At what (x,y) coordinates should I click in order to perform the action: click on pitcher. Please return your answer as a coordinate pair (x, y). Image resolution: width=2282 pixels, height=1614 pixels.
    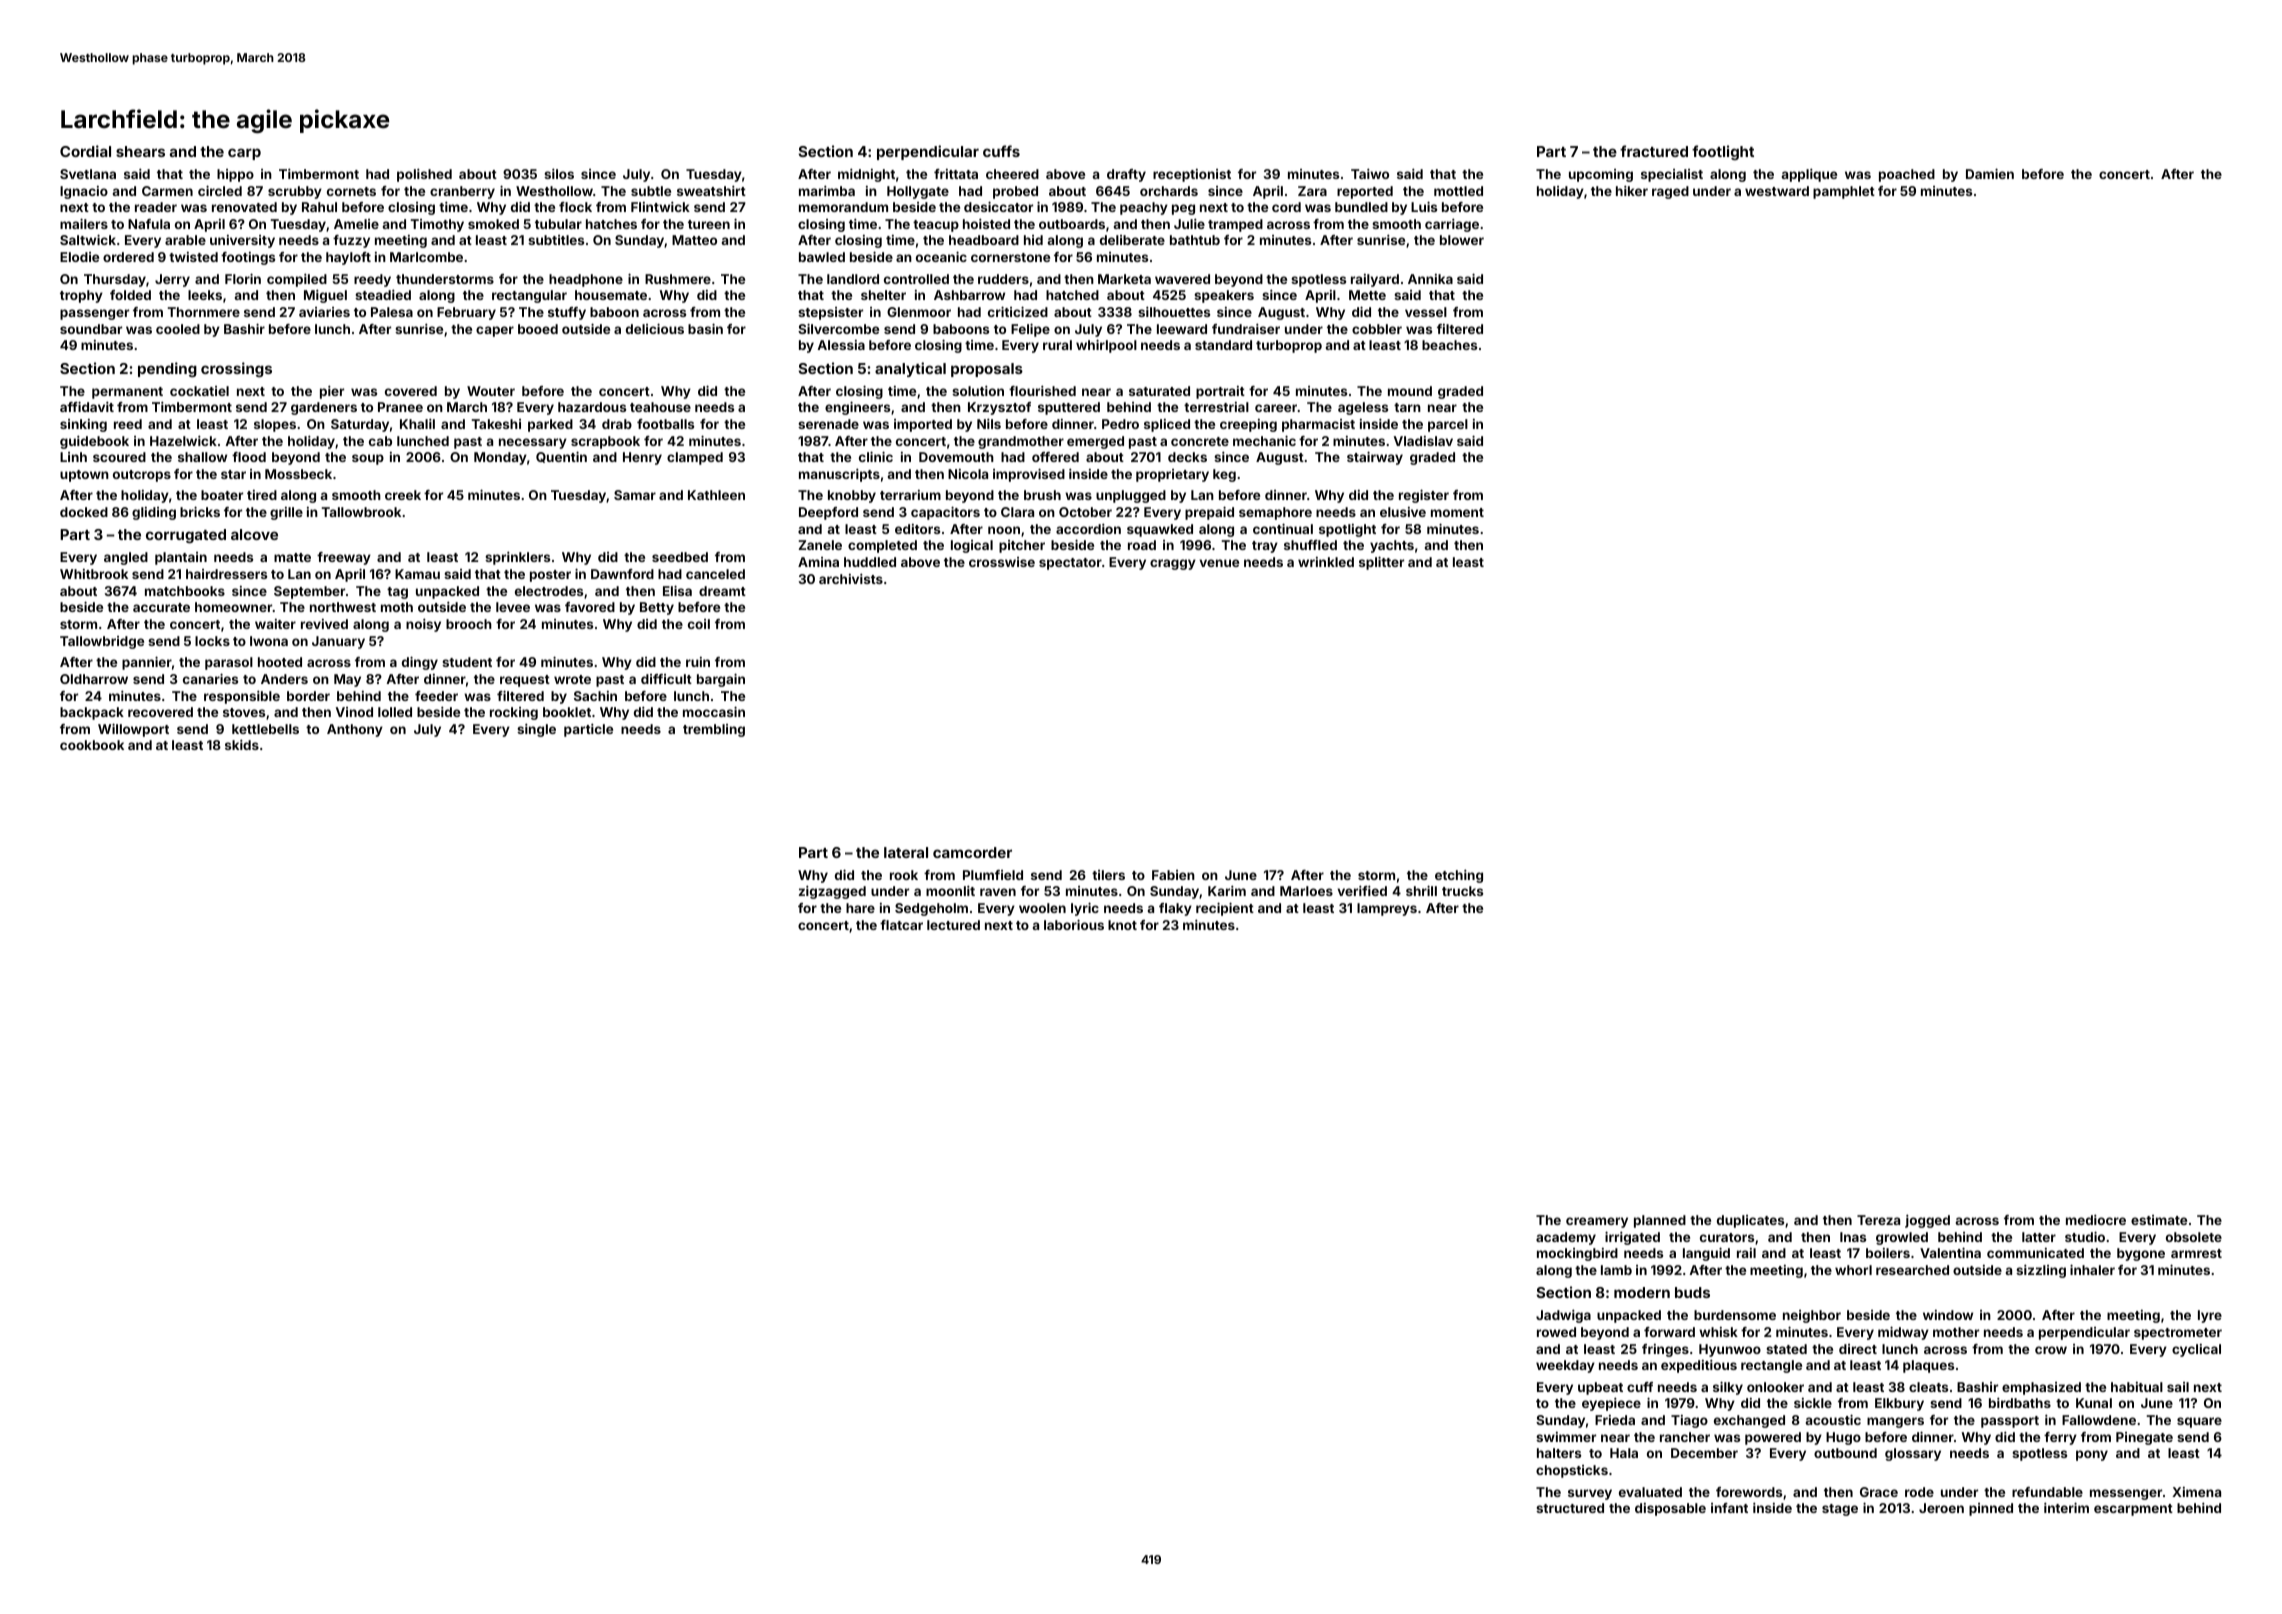
    Looking at the image, I should click on (1022, 546).
